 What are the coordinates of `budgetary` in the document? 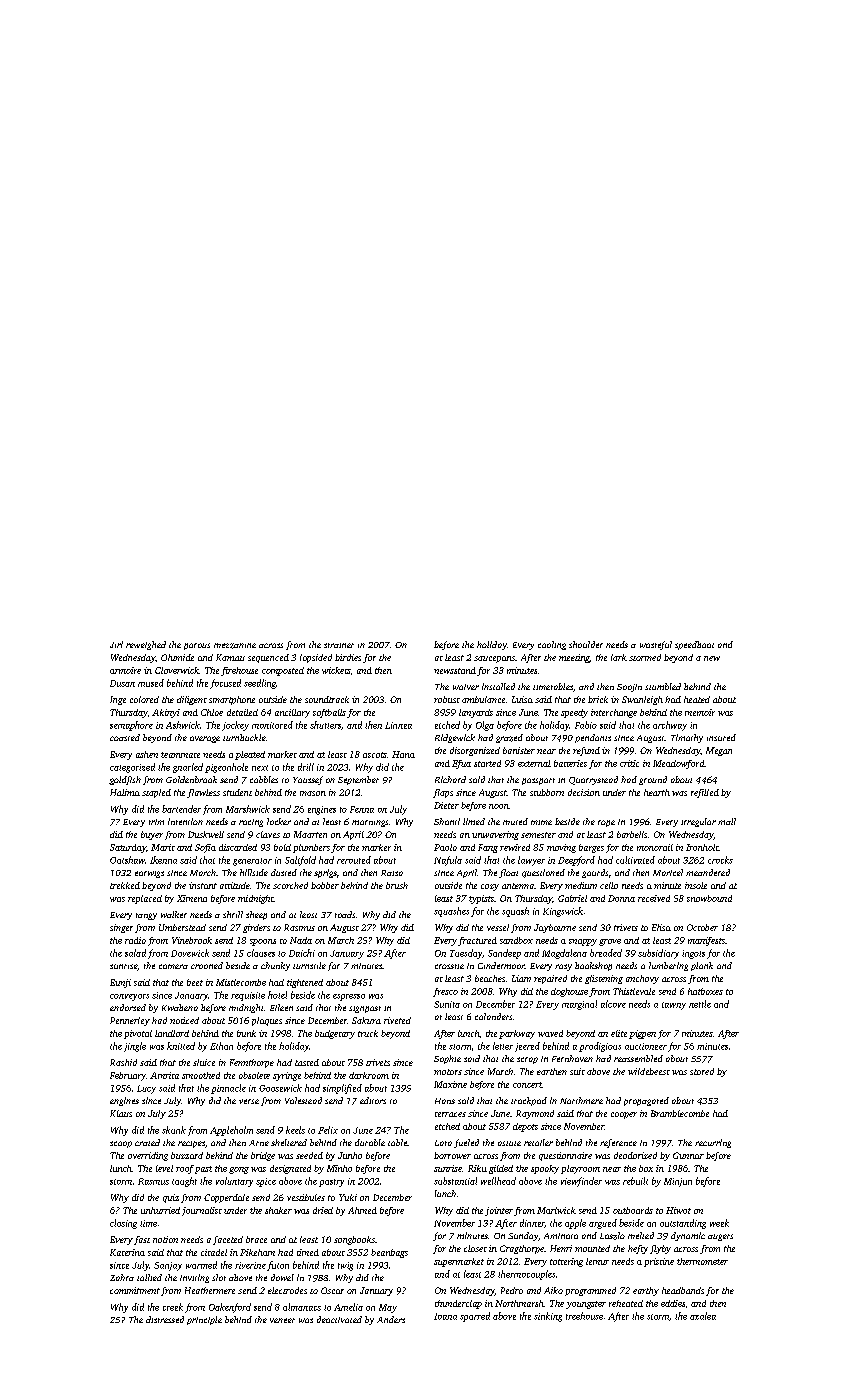 It's located at (335, 1034).
